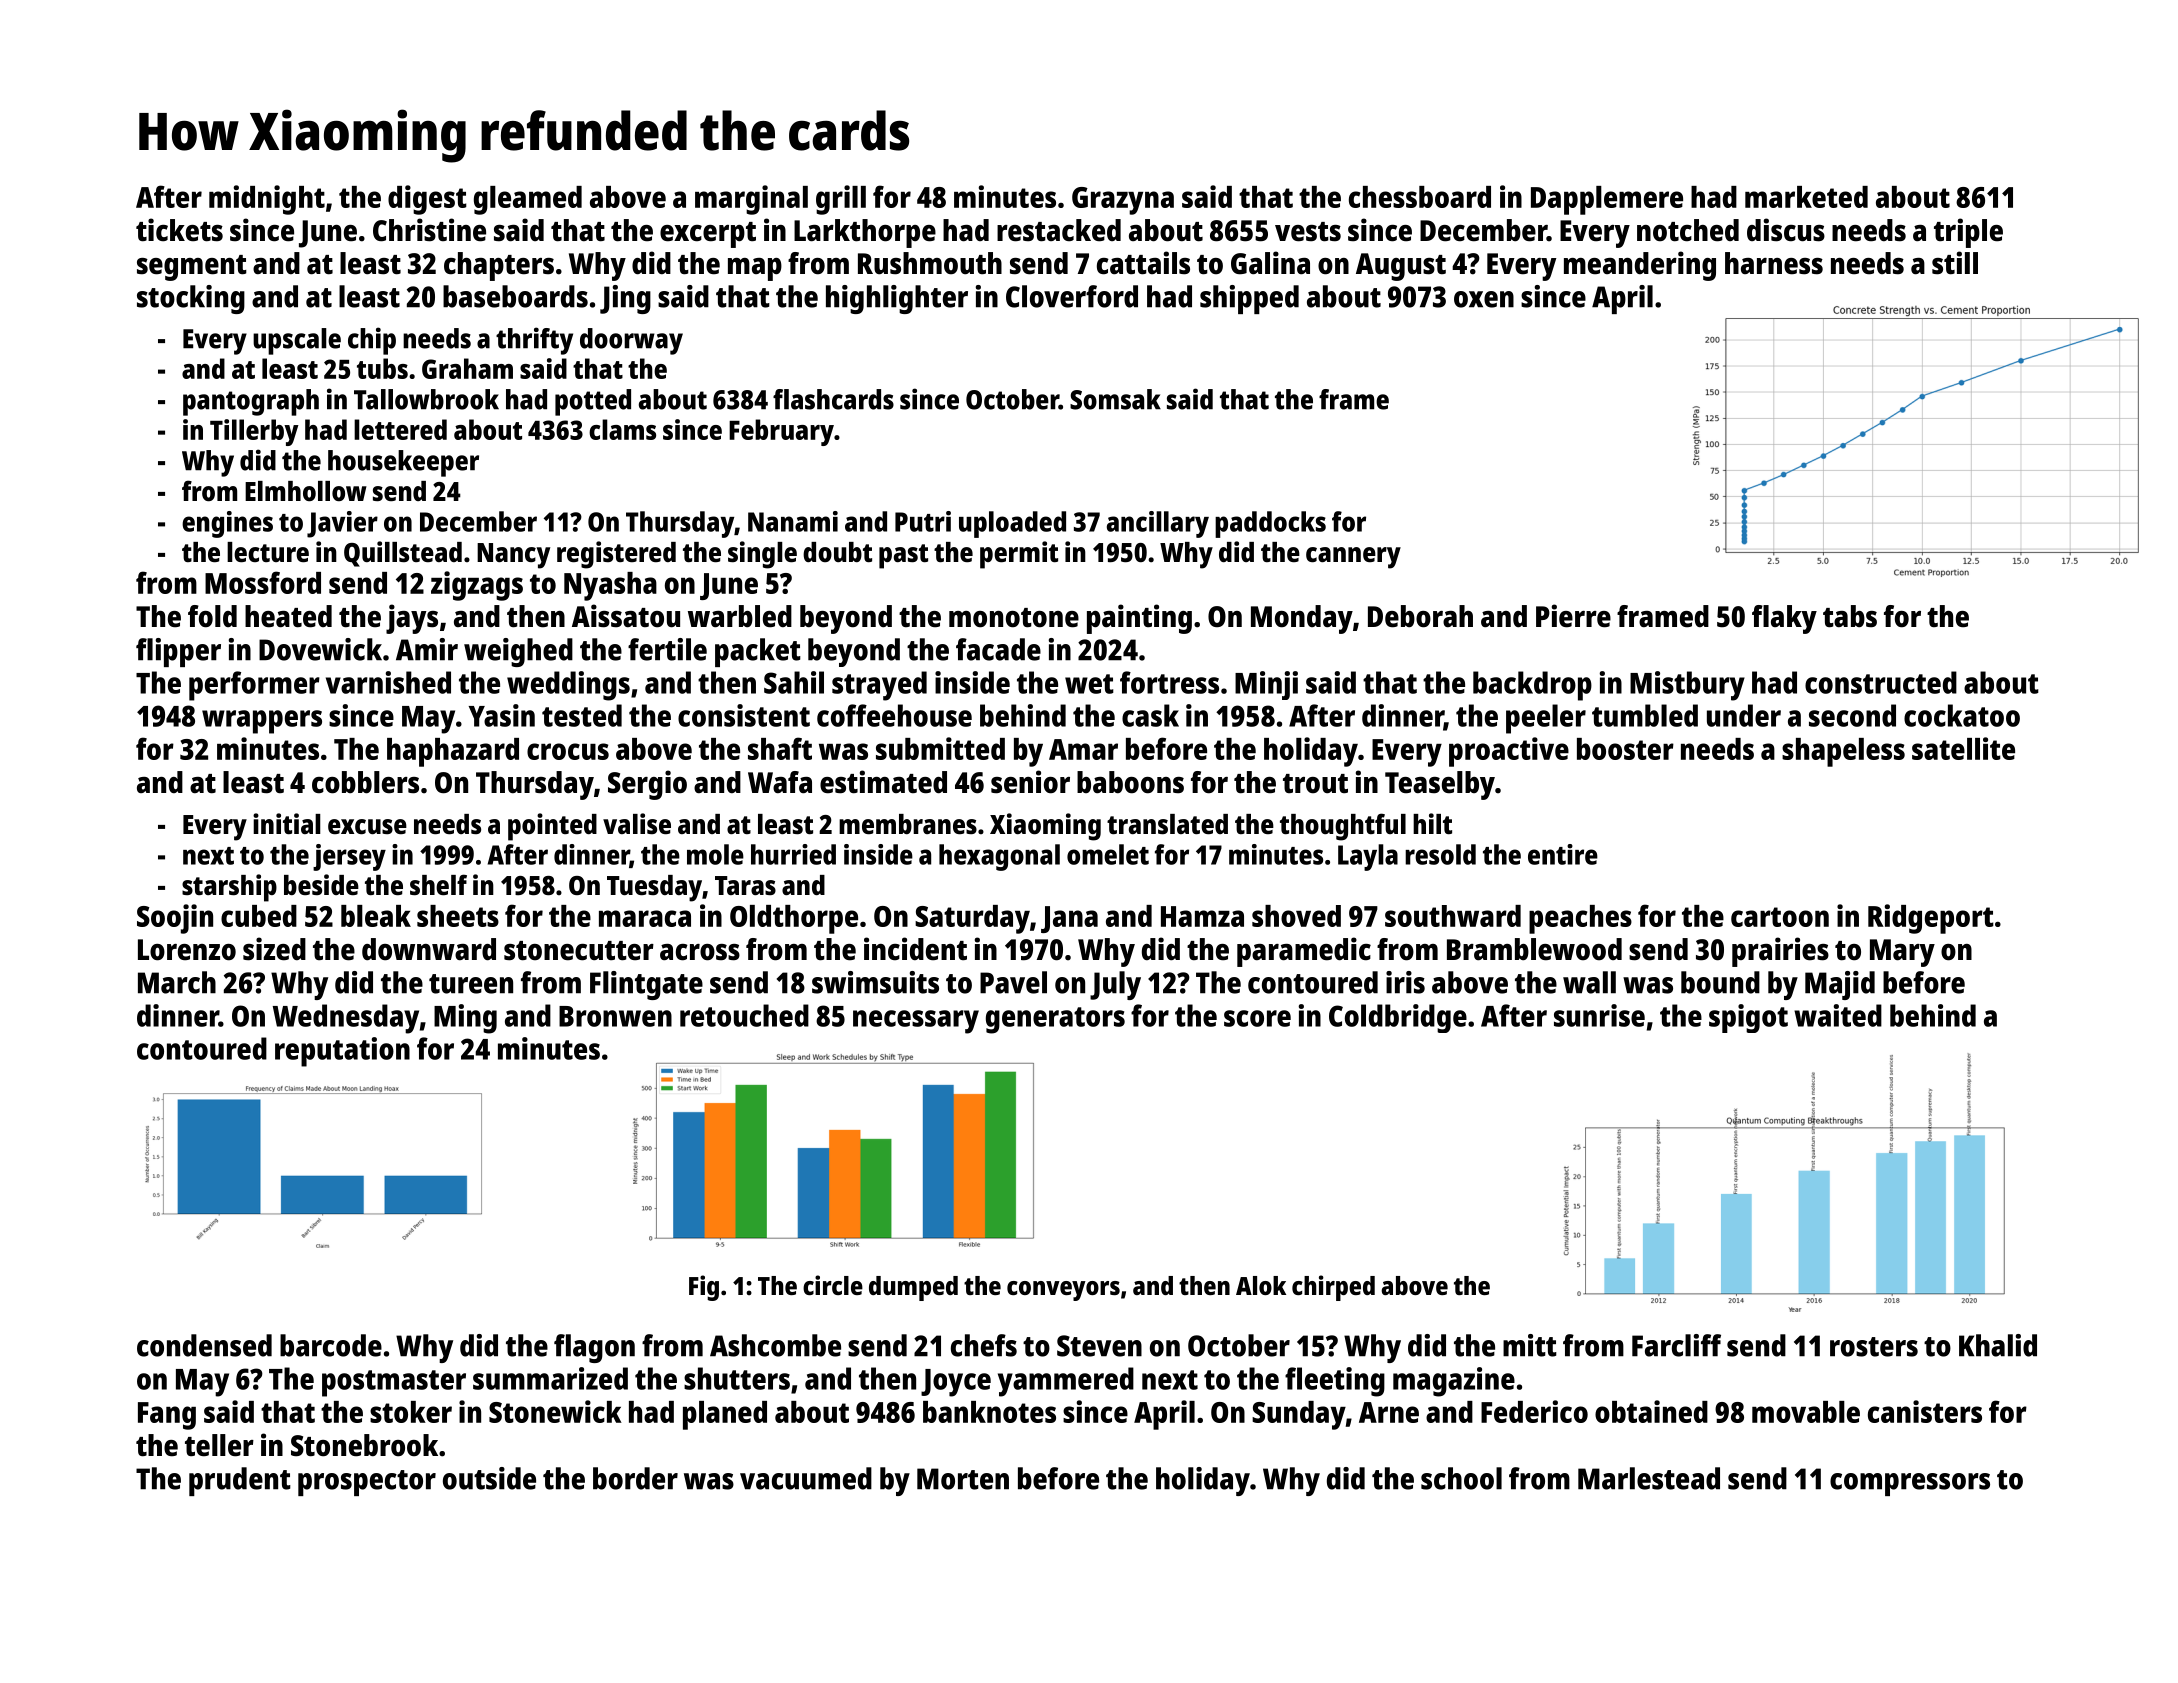 Image resolution: width=2178 pixels, height=1683 pixels. What do you see at coordinates (204, 1345) in the screenshot?
I see `condensed` at bounding box center [204, 1345].
